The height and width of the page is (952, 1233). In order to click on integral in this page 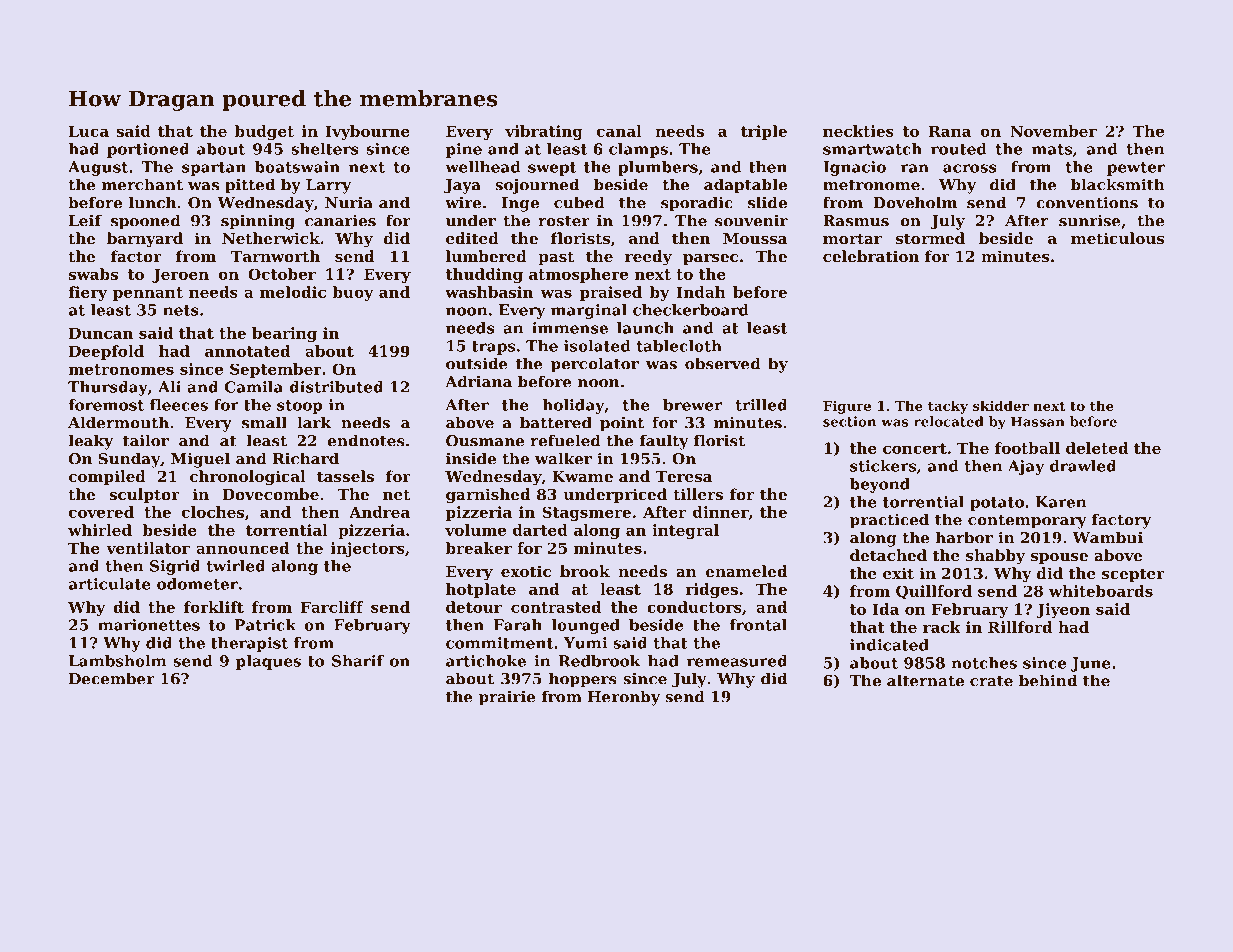, I will do `click(685, 531)`.
